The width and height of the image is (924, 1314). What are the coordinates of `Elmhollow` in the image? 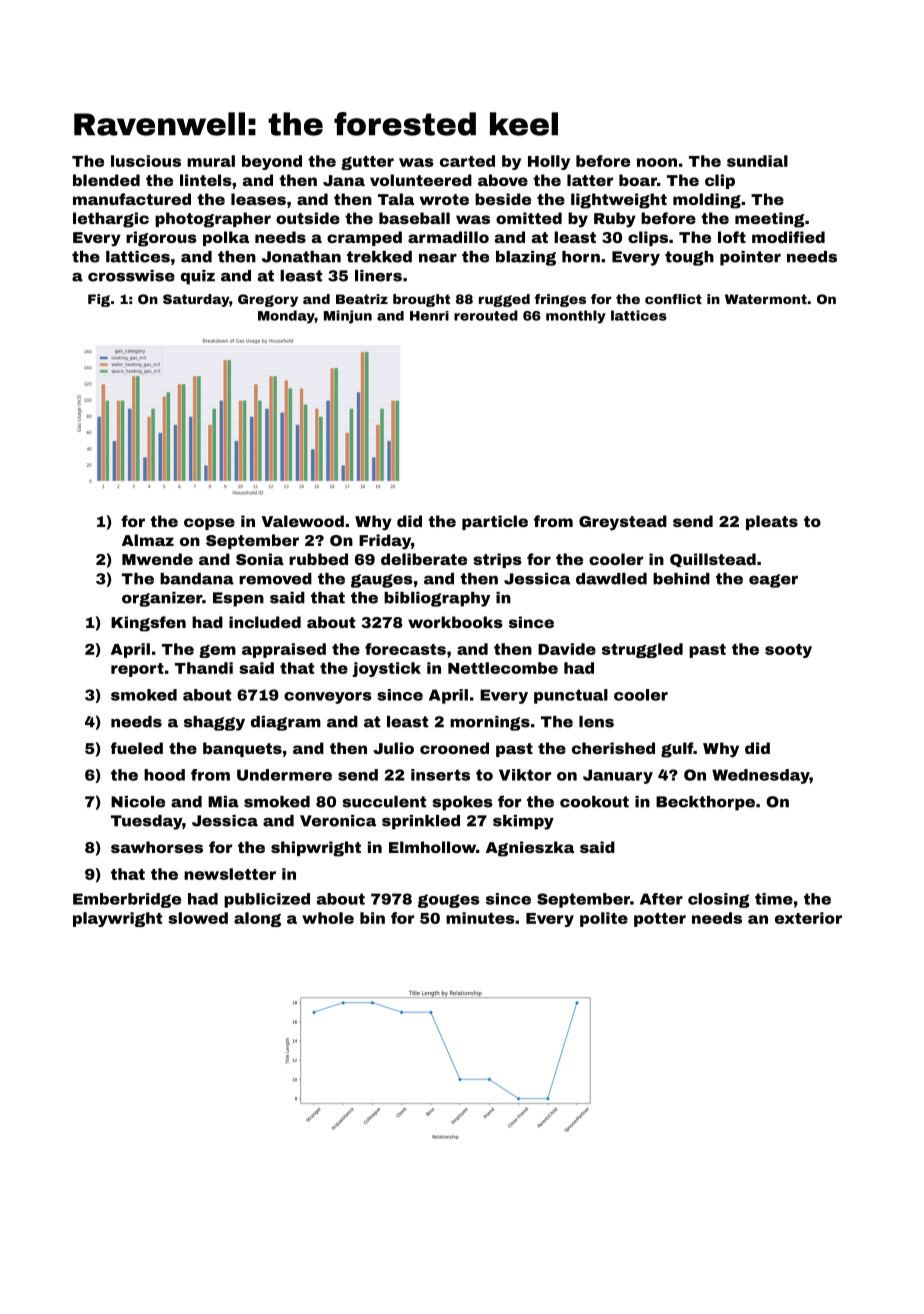 It's located at (432, 847).
